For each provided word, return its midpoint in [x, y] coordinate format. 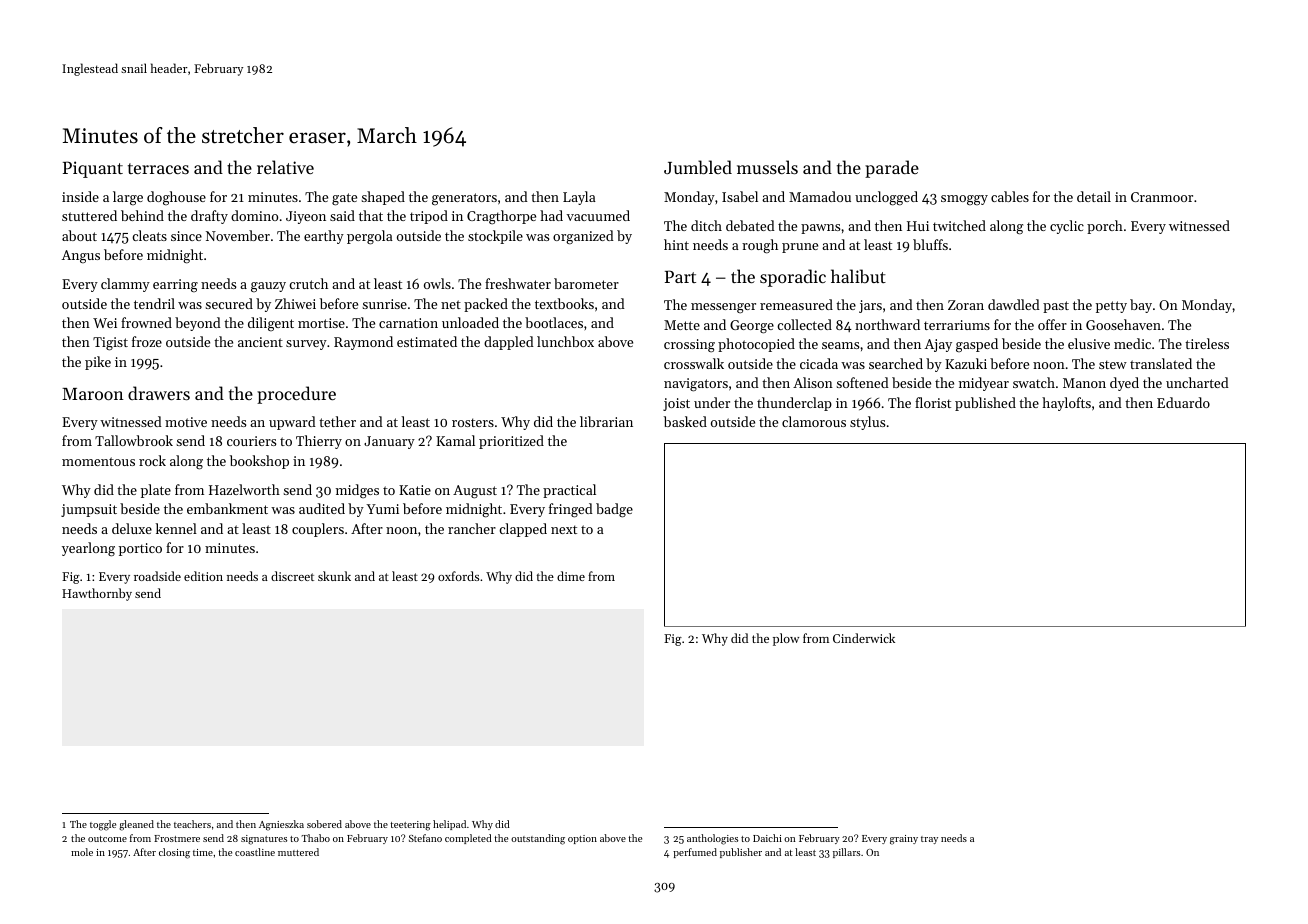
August [475, 492]
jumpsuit [89, 510]
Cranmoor [1162, 197]
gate [344, 199]
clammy [125, 285]
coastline [255, 852]
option [582, 839]
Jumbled [698, 167]
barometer [586, 283]
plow [786, 639]
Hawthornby [97, 594]
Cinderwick [864, 638]
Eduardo [1183, 402]
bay [1141, 306]
